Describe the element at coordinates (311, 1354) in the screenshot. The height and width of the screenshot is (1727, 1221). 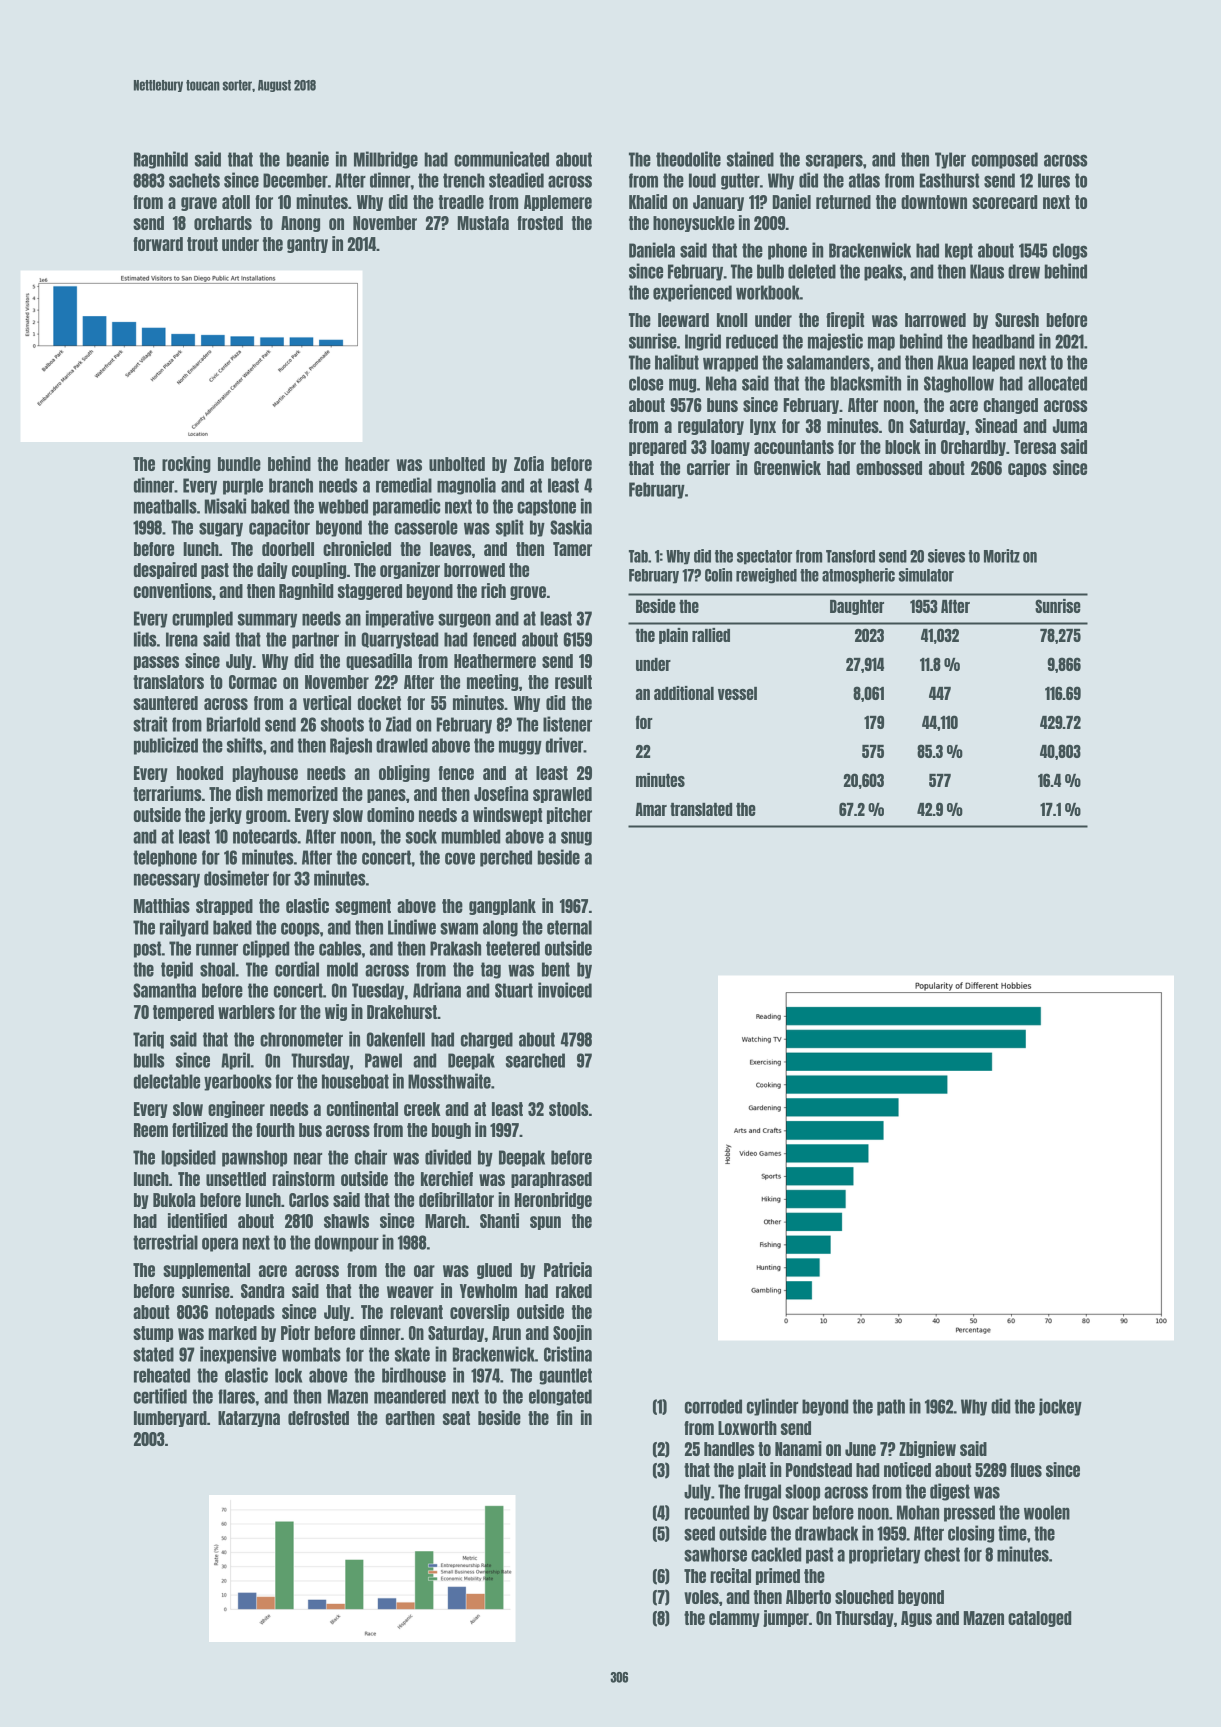
I see `wombats` at that location.
